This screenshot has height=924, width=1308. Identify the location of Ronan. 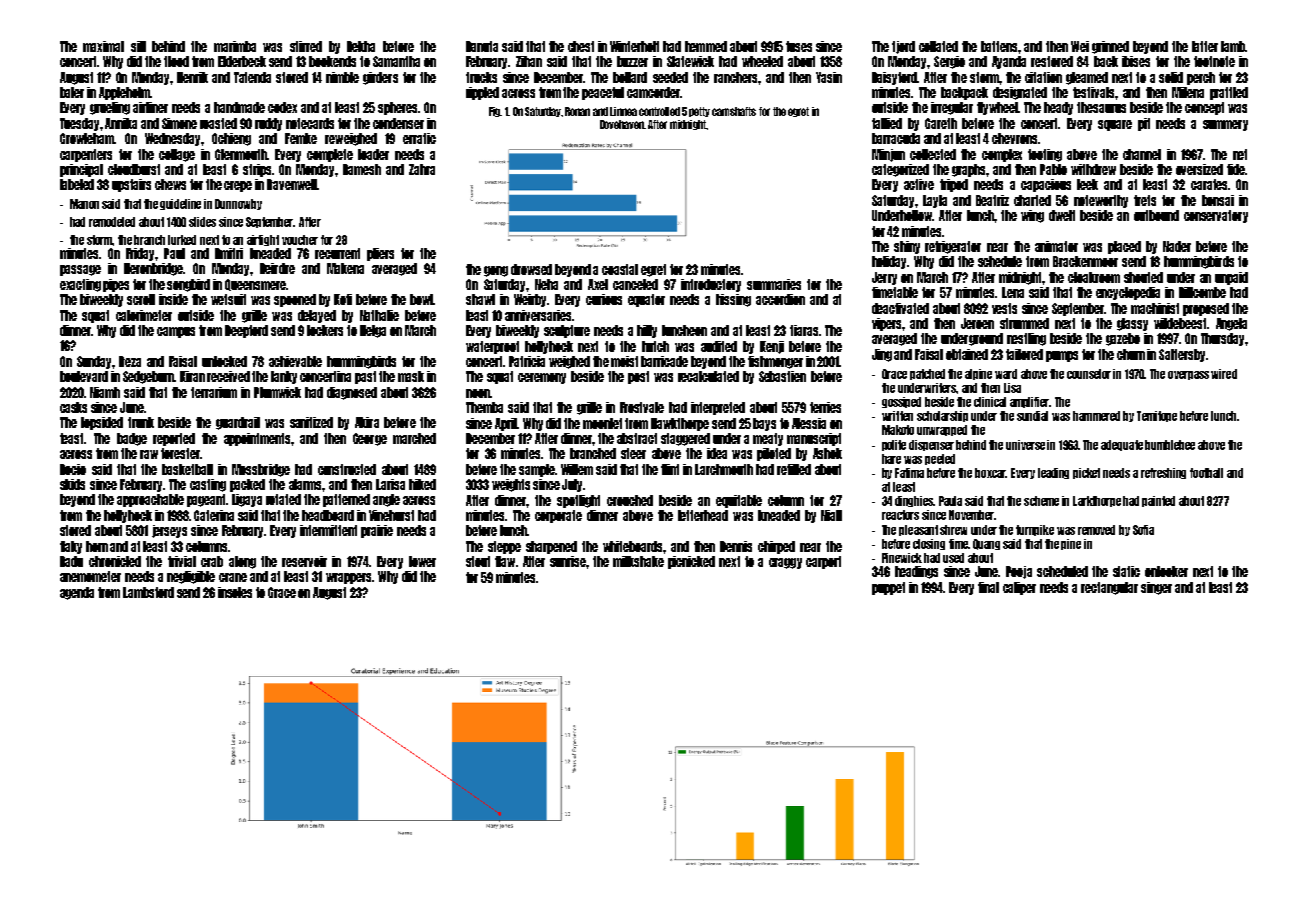
(577, 111).
